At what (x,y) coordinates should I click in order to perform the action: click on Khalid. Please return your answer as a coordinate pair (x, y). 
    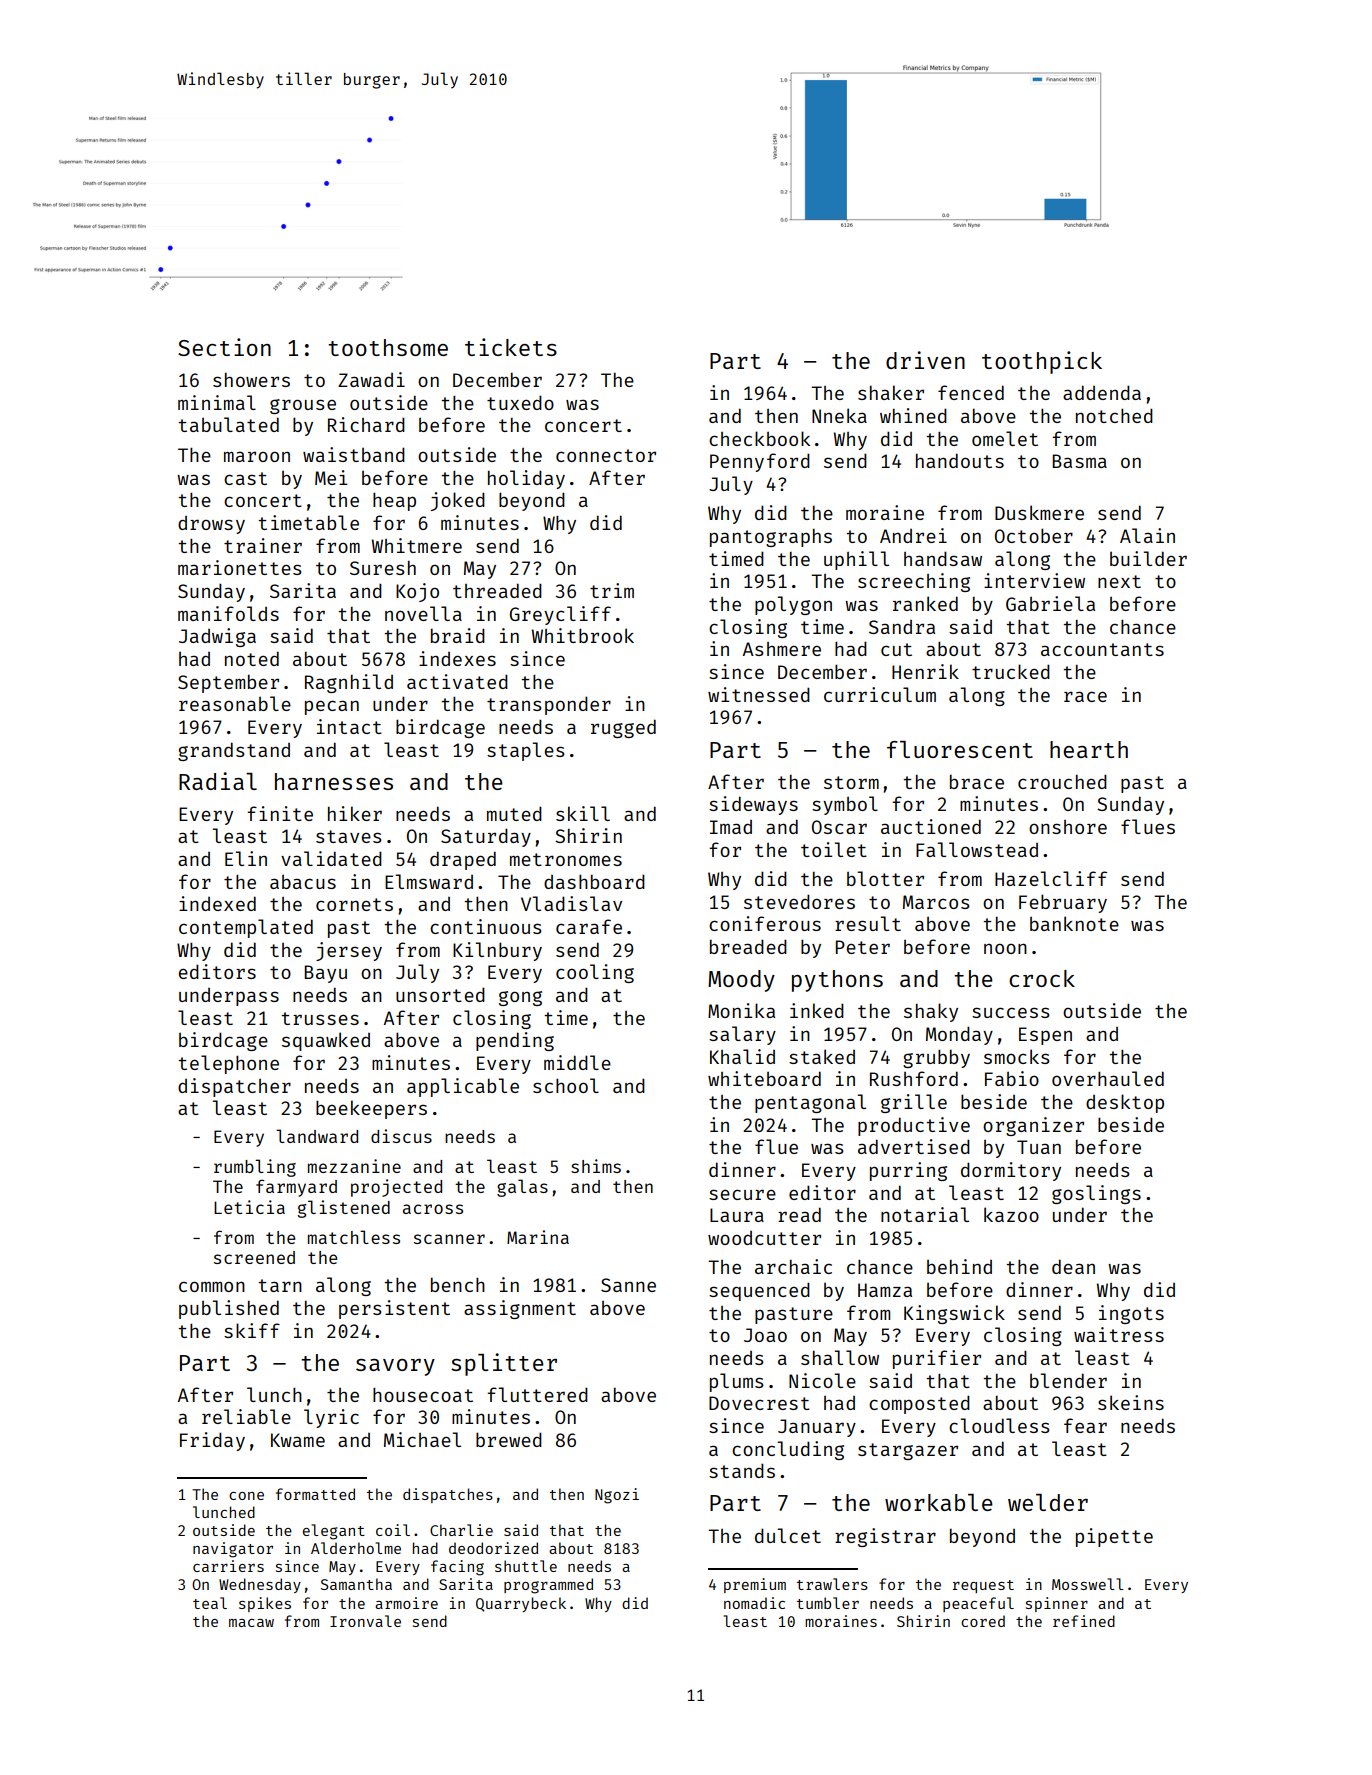
    Looking at the image, I should click on (742, 1056).
